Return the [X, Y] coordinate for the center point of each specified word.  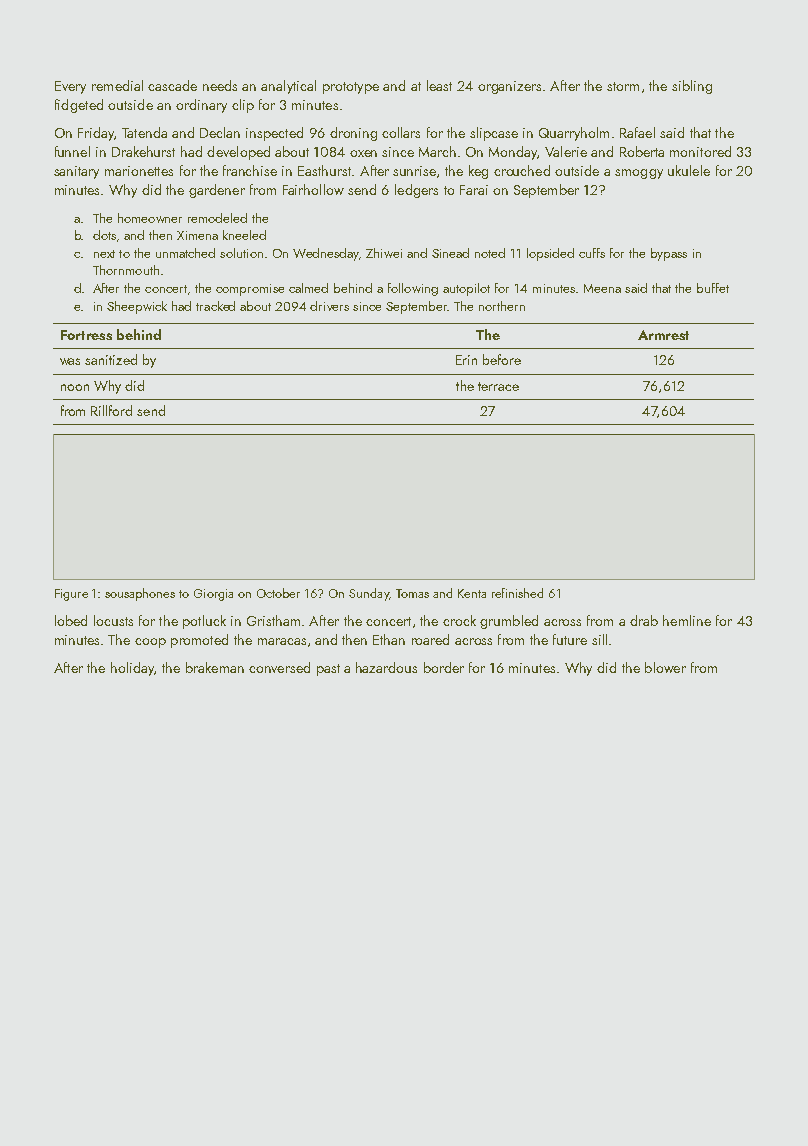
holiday [132, 669]
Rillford [111, 410]
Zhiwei [384, 253]
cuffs [592, 253]
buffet [713, 288]
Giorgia [213, 595]
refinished [517, 593]
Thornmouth [126, 270]
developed [238, 153]
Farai [474, 190]
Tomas [412, 593]
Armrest [663, 335]
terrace [498, 386]
